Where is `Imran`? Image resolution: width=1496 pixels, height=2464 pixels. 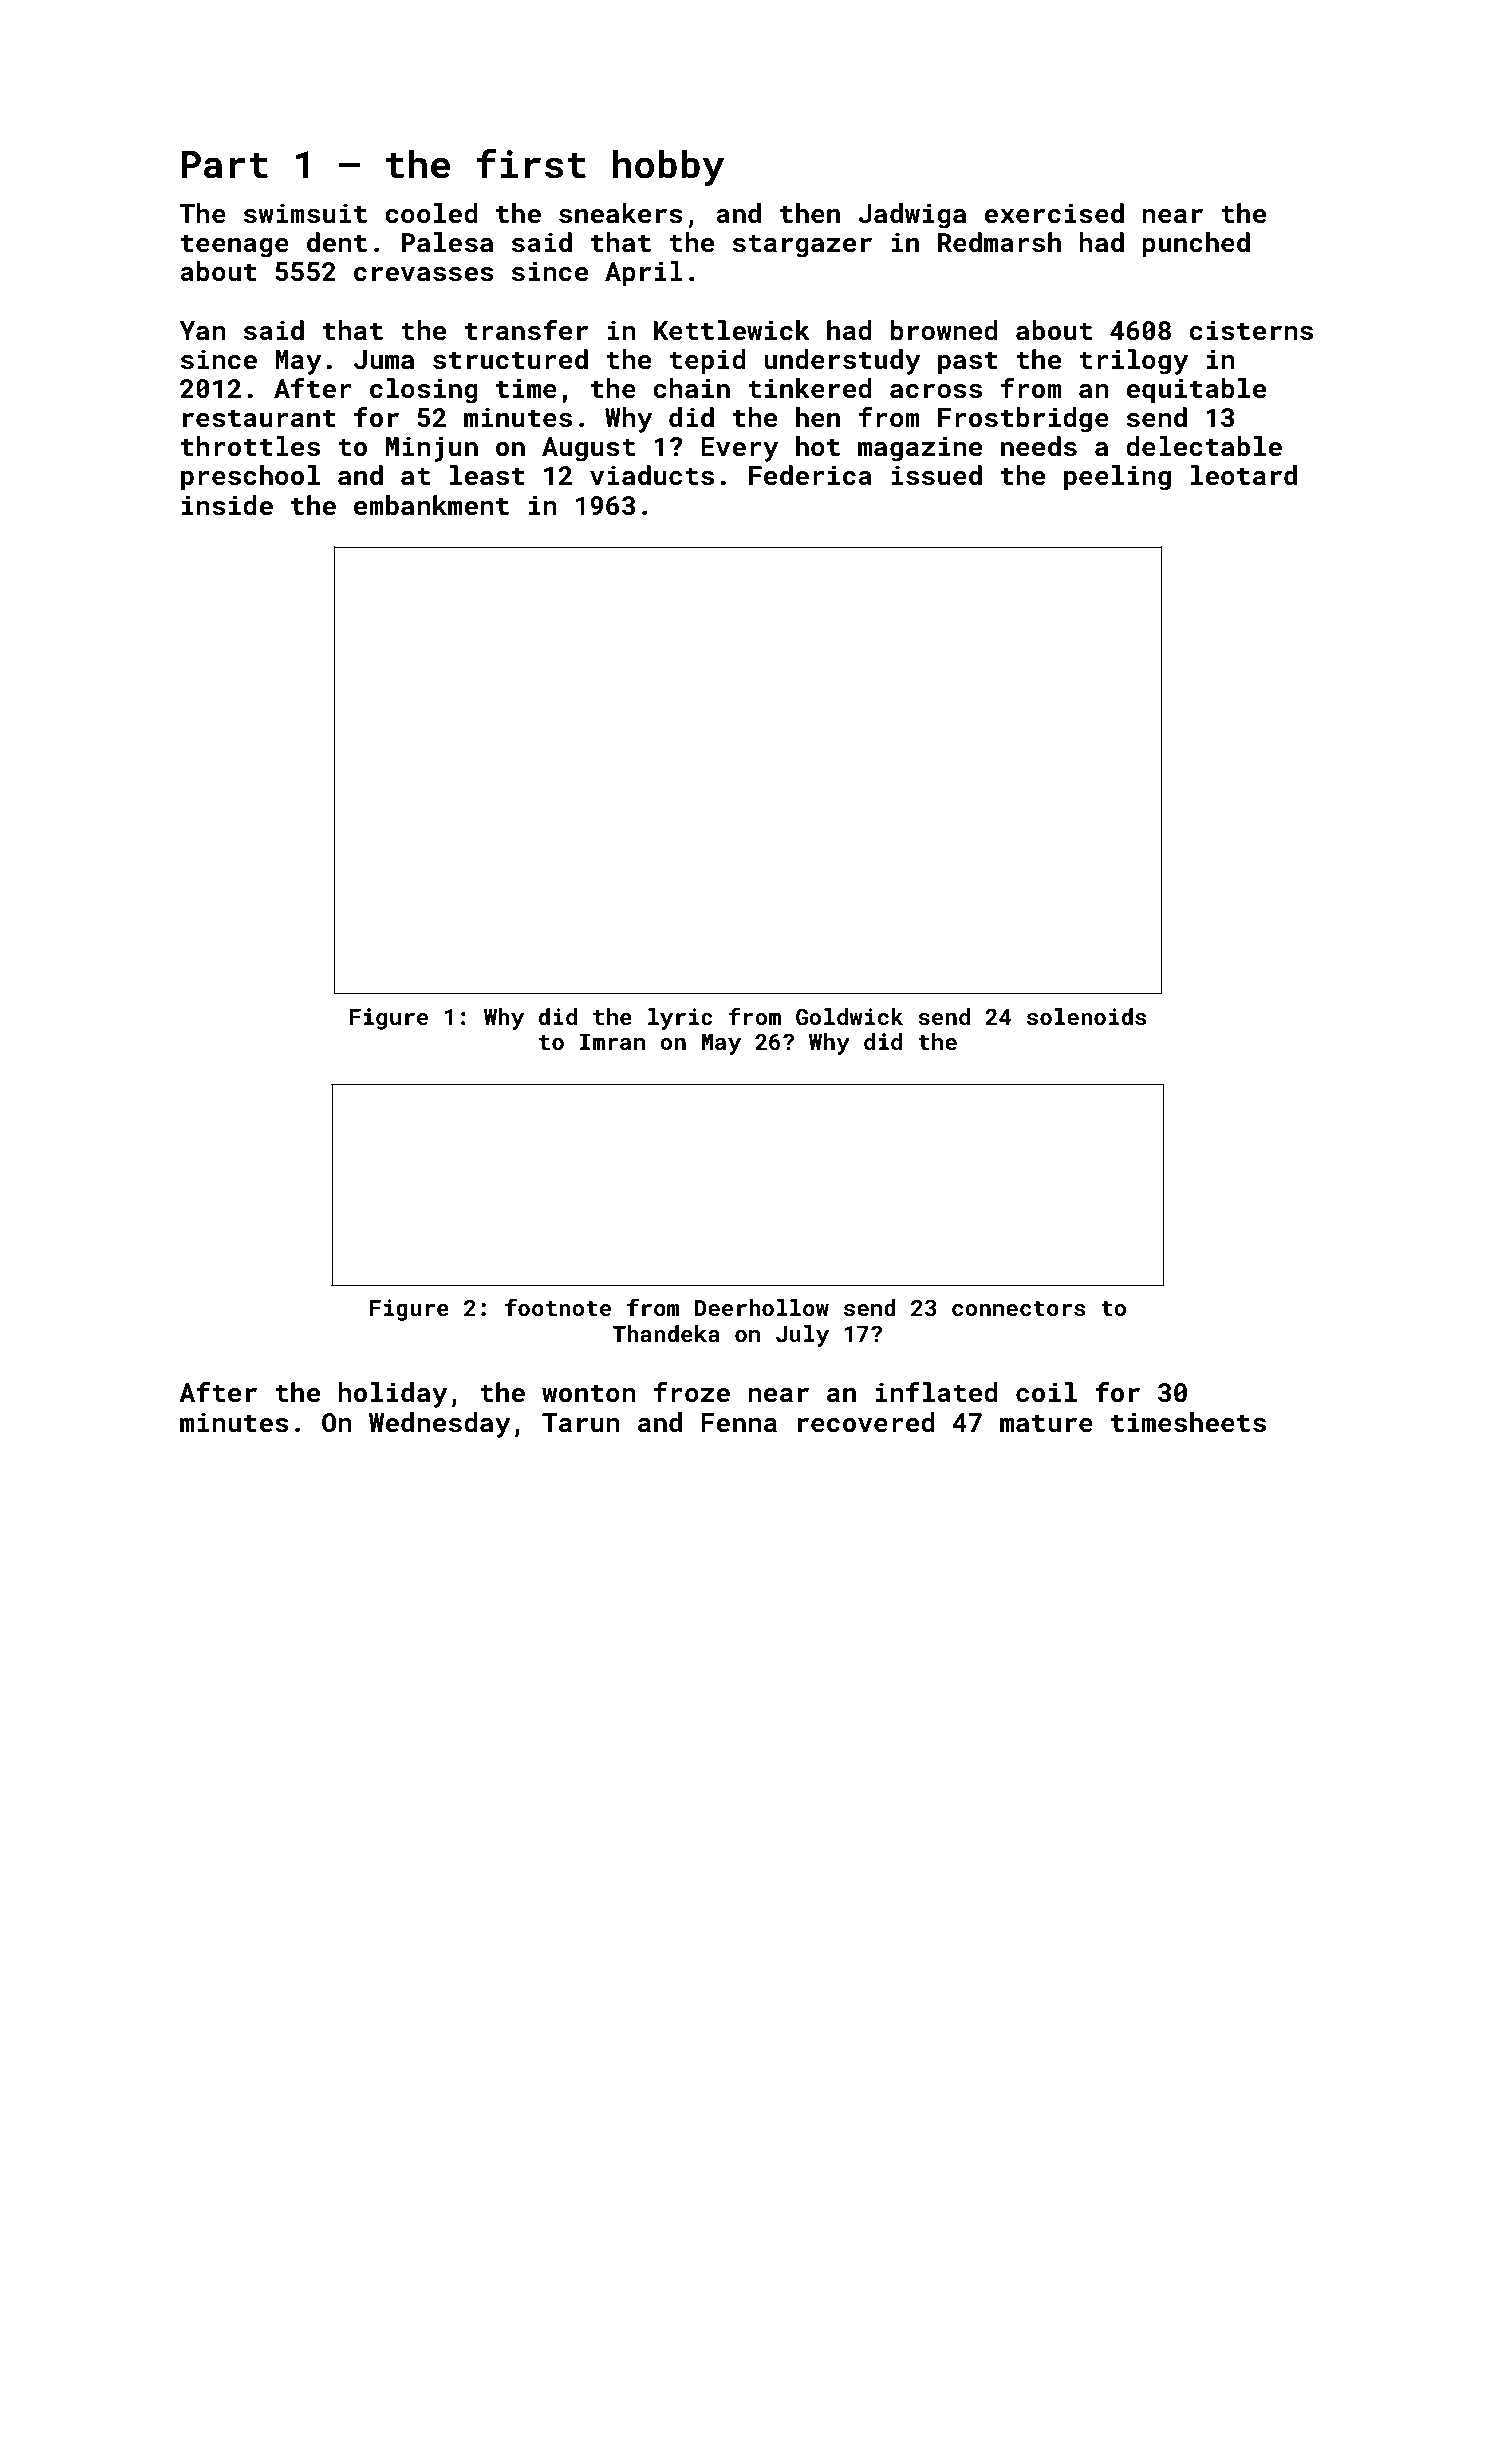 Imran is located at coordinates (612, 1042).
